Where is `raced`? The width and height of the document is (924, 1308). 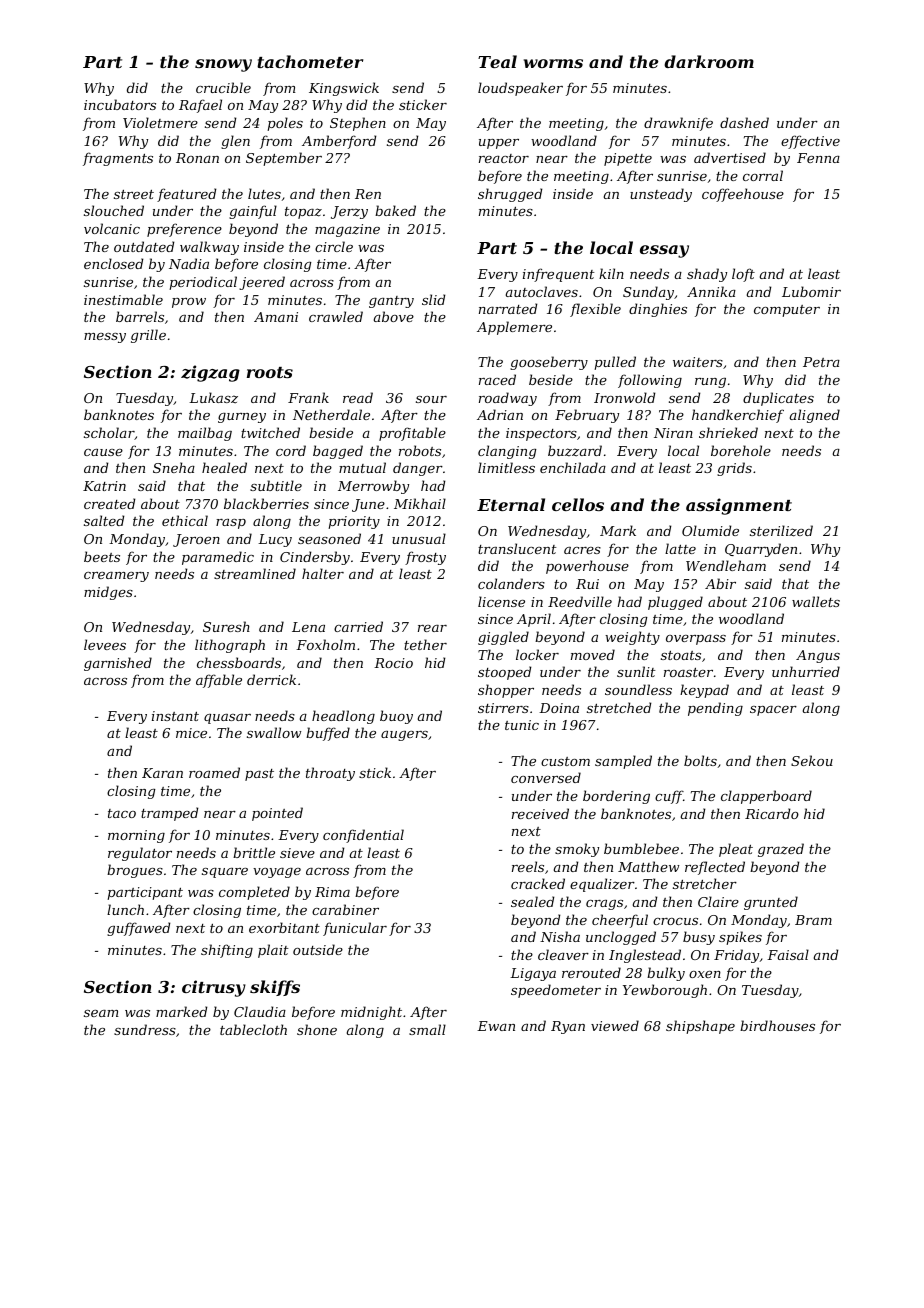 raced is located at coordinates (497, 379).
